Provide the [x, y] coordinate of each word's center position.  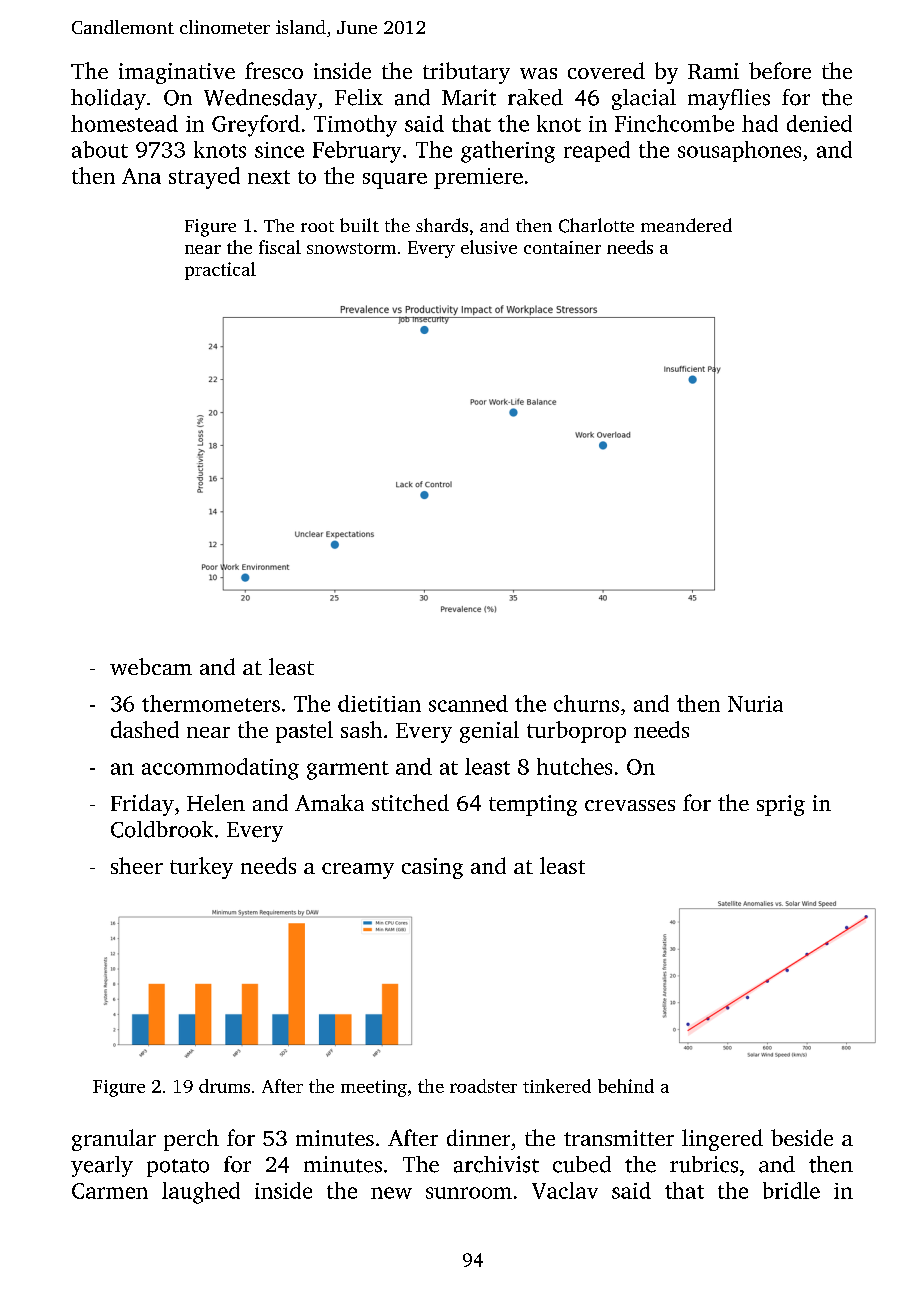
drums [224, 1086]
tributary [466, 73]
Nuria [755, 704]
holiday [108, 99]
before [780, 70]
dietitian [379, 703]
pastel [304, 732]
